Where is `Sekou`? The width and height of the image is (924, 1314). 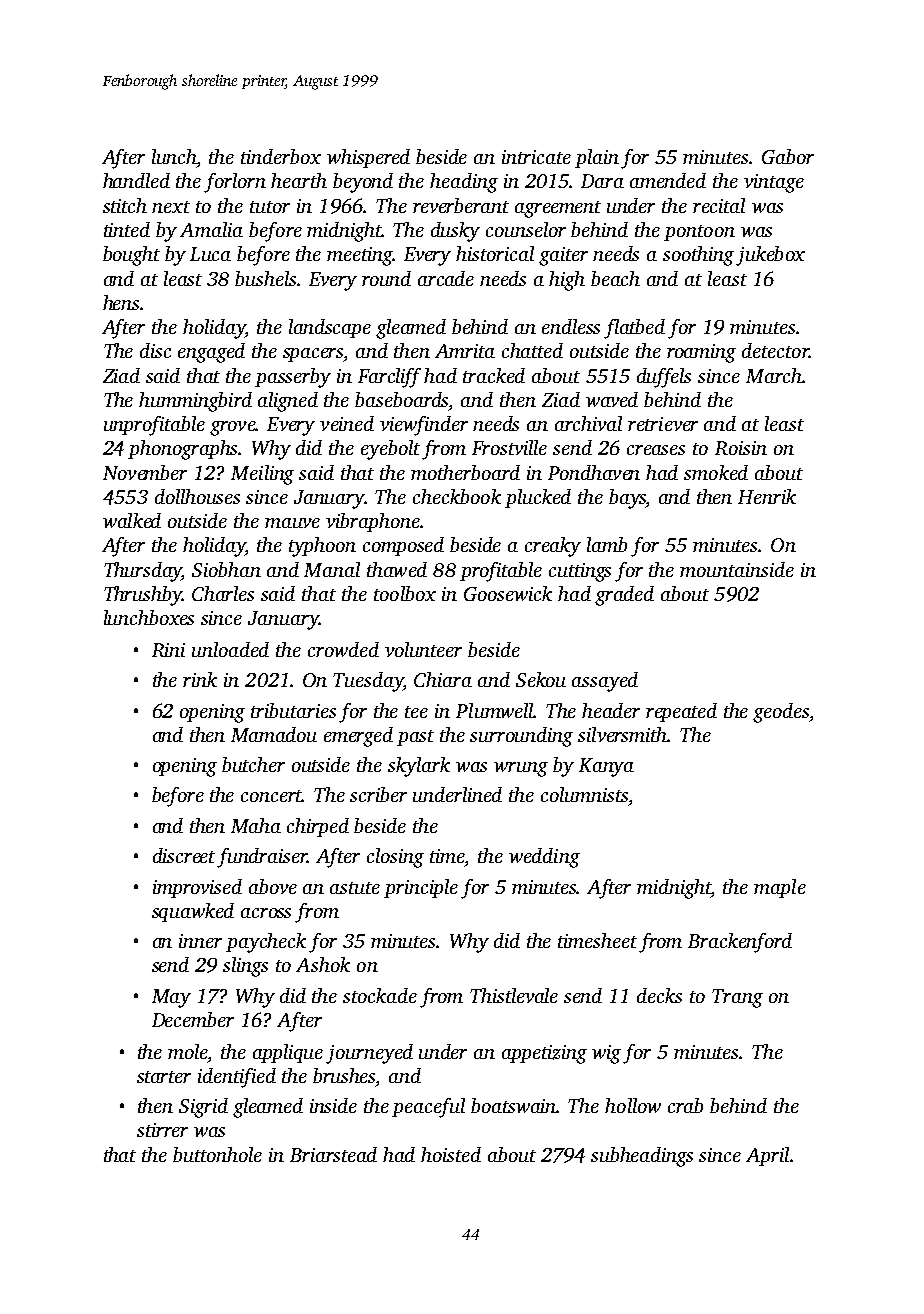 Sekou is located at coordinates (541, 679).
